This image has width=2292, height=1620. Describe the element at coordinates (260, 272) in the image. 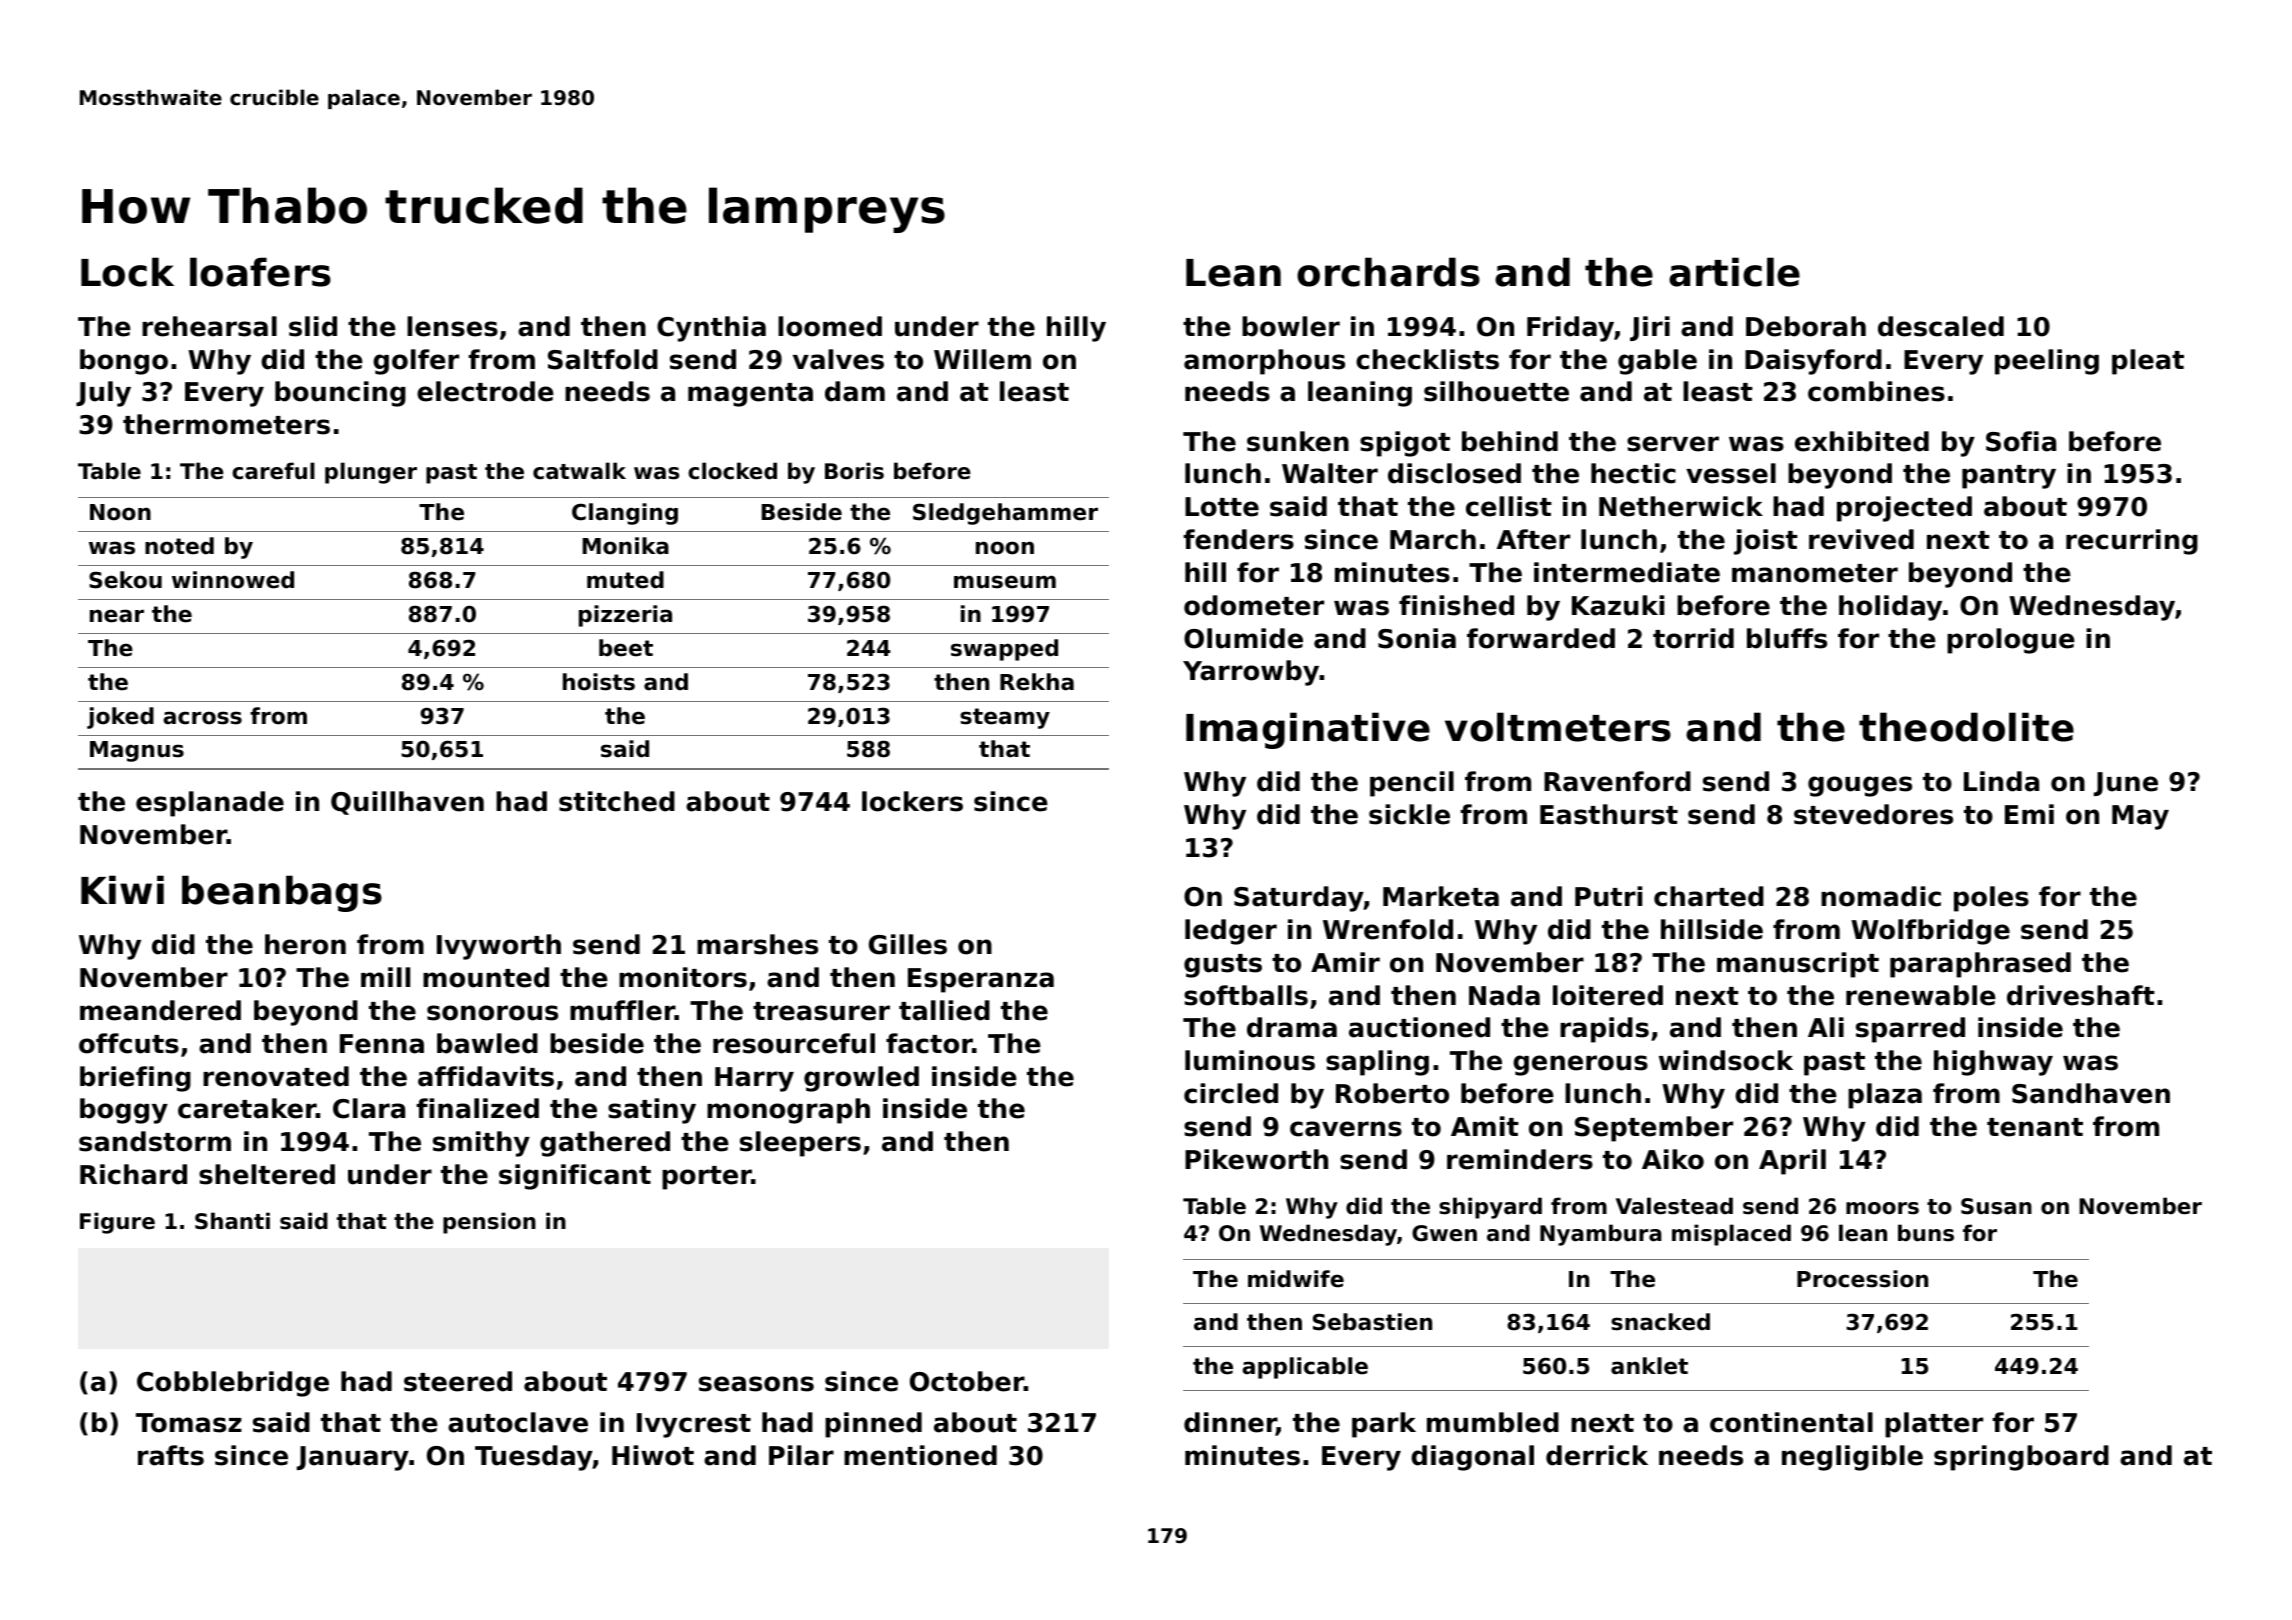

I see `loafers` at that location.
